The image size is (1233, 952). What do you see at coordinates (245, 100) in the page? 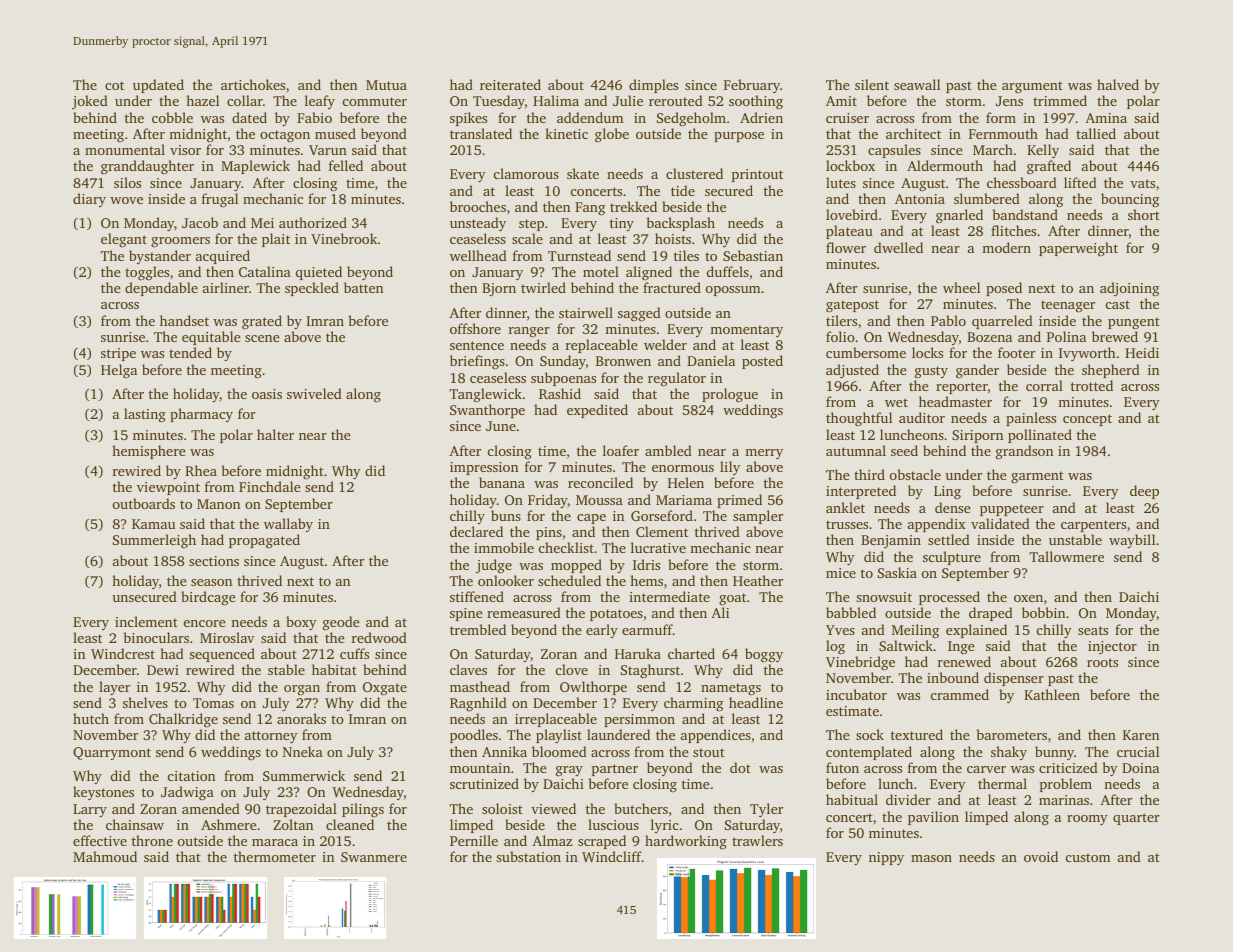
I see `collar` at bounding box center [245, 100].
